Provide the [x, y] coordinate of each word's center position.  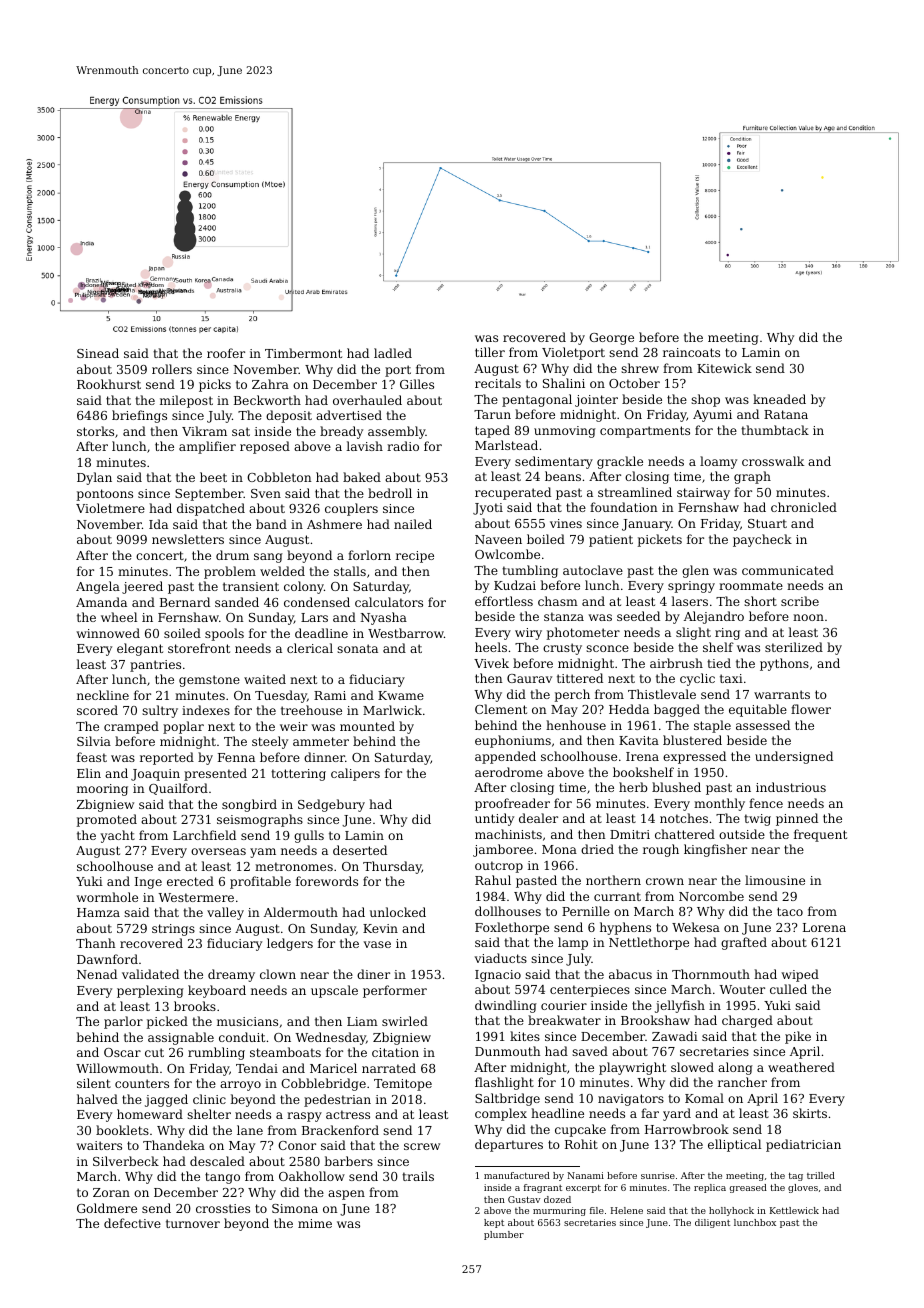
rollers [172, 369]
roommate [751, 585]
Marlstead [506, 445]
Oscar [122, 1052]
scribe [800, 601]
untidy [494, 819]
